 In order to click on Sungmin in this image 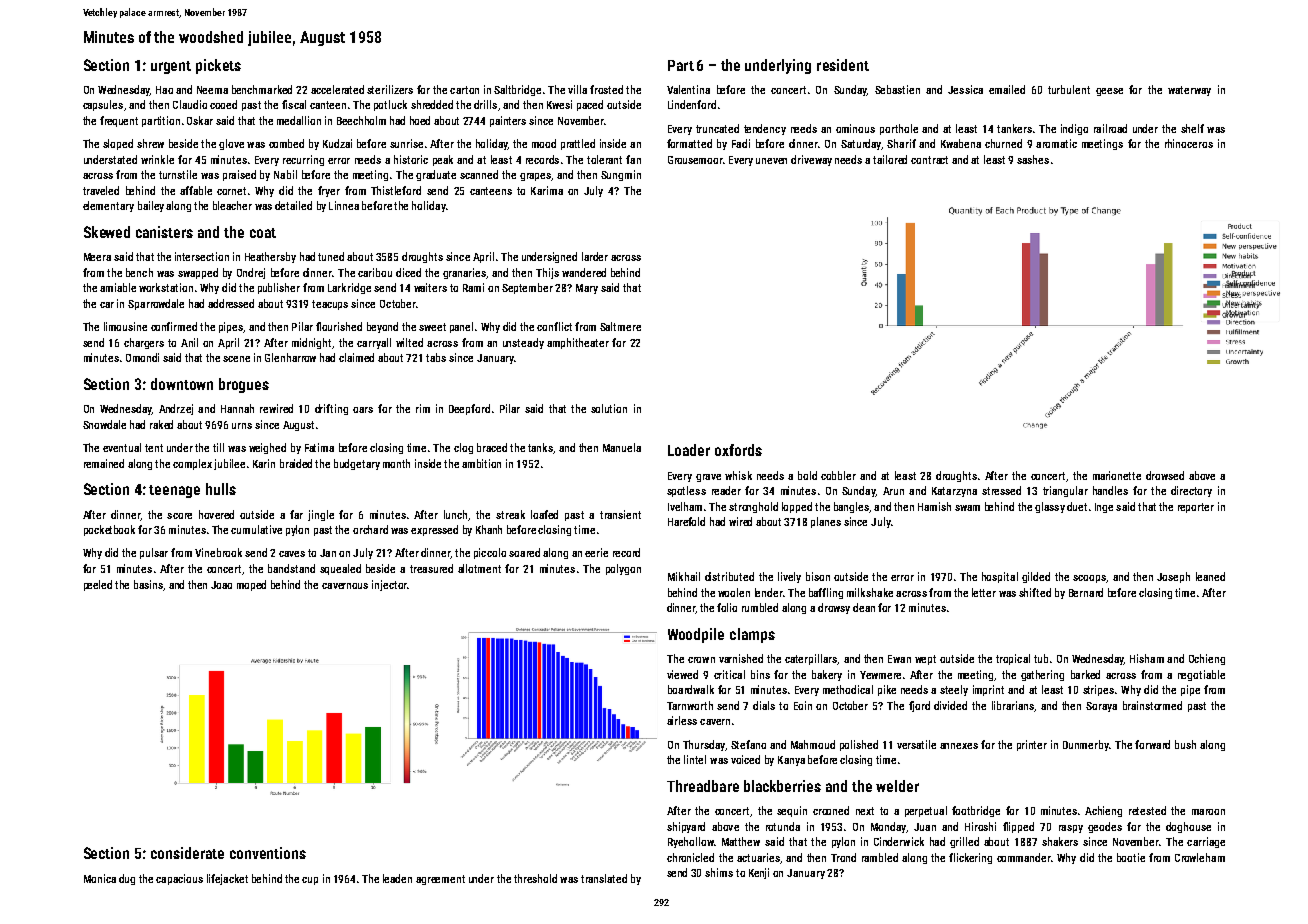, I will do `click(621, 175)`.
